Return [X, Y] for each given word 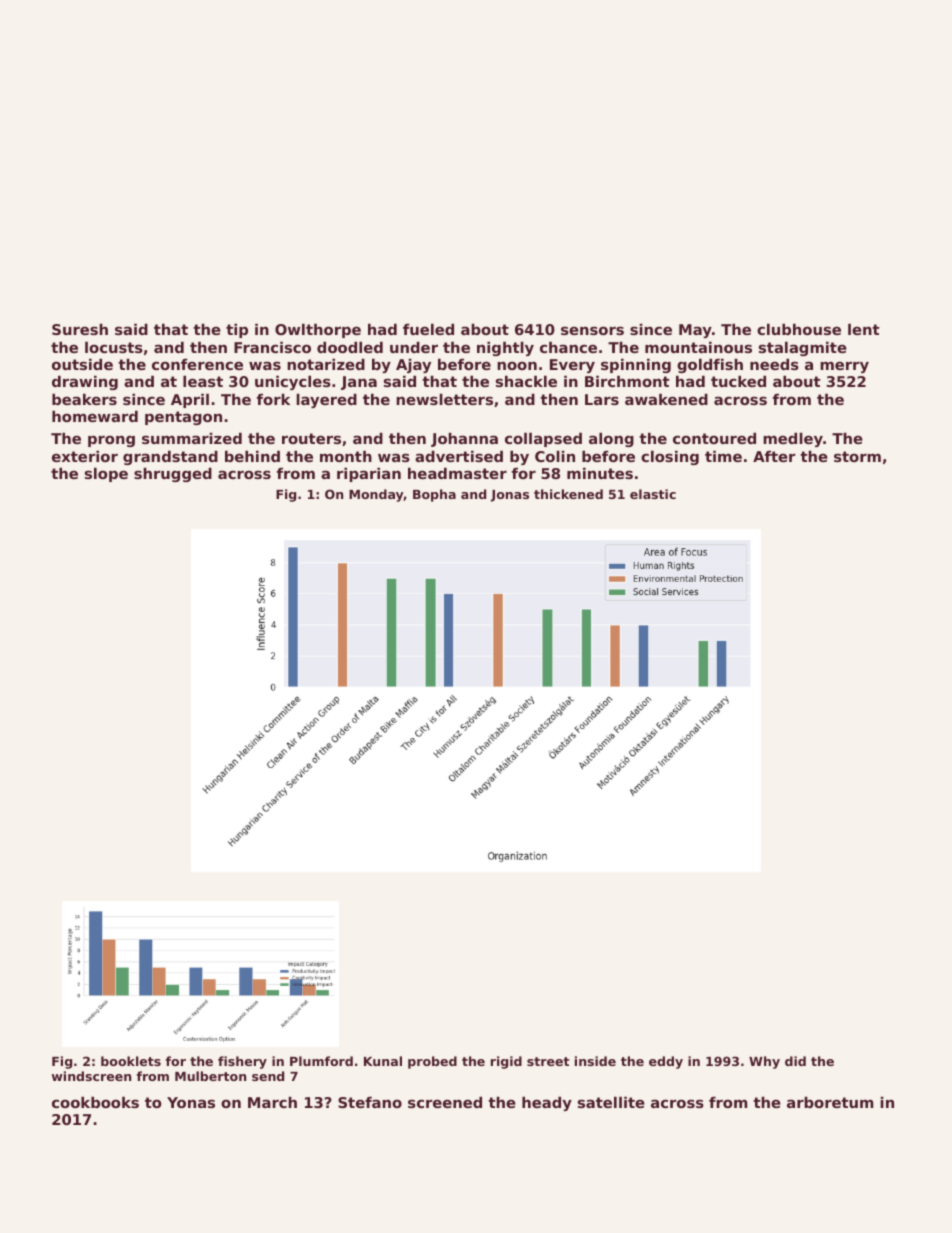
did [795, 1061]
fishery [242, 1062]
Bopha [434, 495]
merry [844, 367]
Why [764, 1062]
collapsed [543, 440]
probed [432, 1062]
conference [197, 364]
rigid [506, 1062]
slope [106, 475]
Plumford [321, 1061]
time [723, 456]
